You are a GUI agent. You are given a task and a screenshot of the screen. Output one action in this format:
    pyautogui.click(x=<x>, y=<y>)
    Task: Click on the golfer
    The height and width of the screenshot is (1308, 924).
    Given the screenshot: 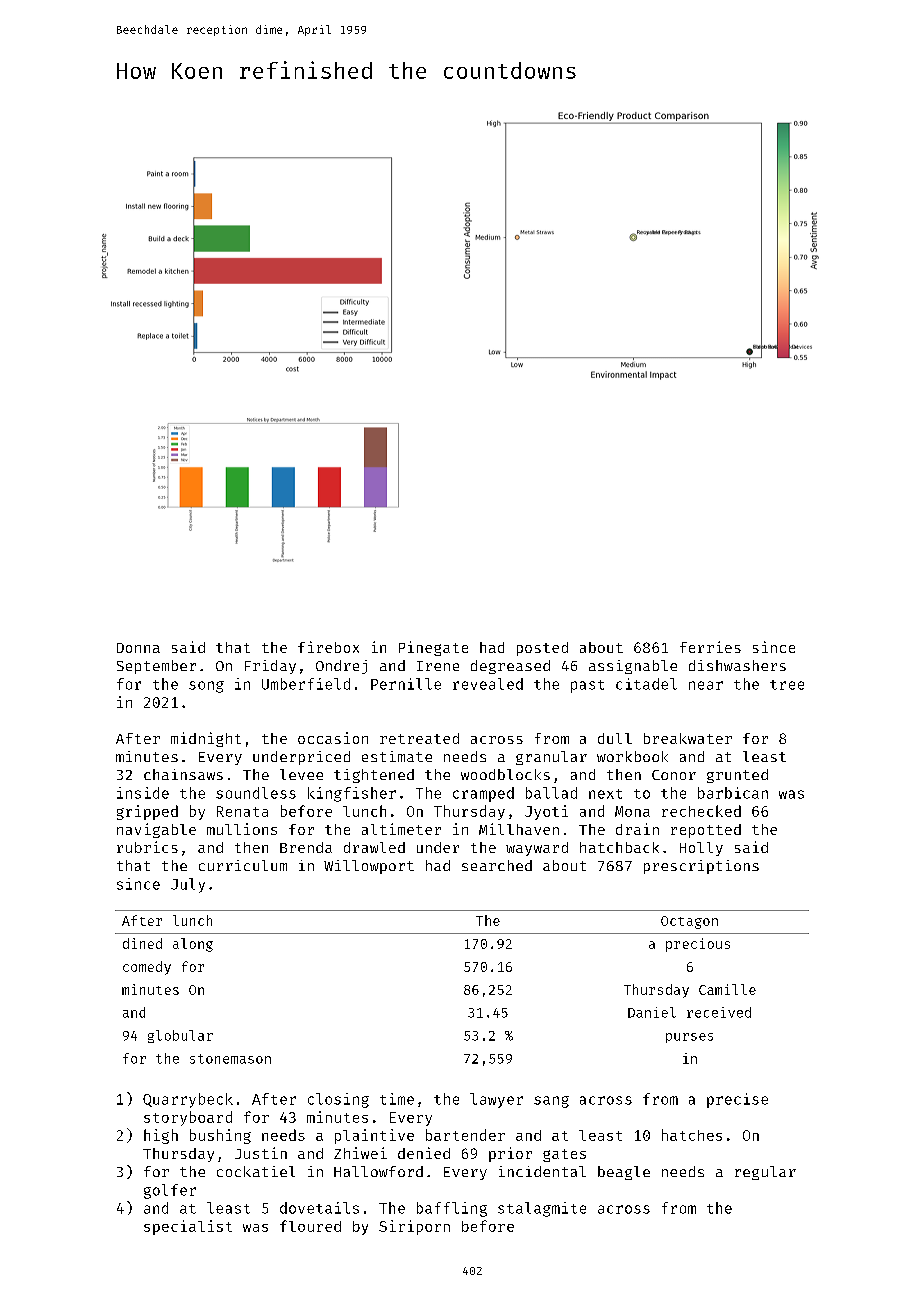 What is the action you would take?
    pyautogui.click(x=170, y=1191)
